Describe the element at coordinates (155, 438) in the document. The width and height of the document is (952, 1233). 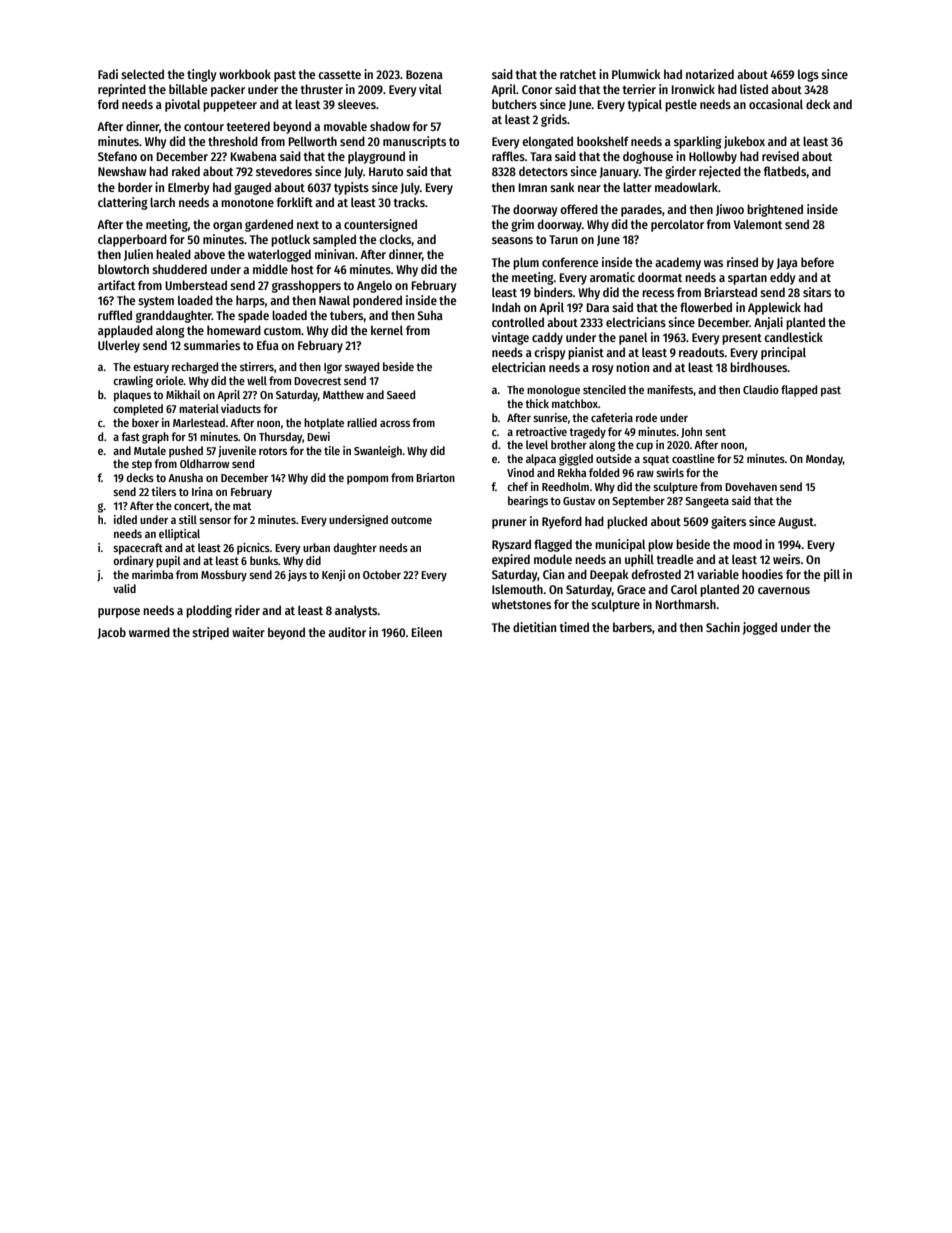
I see `graph` at that location.
